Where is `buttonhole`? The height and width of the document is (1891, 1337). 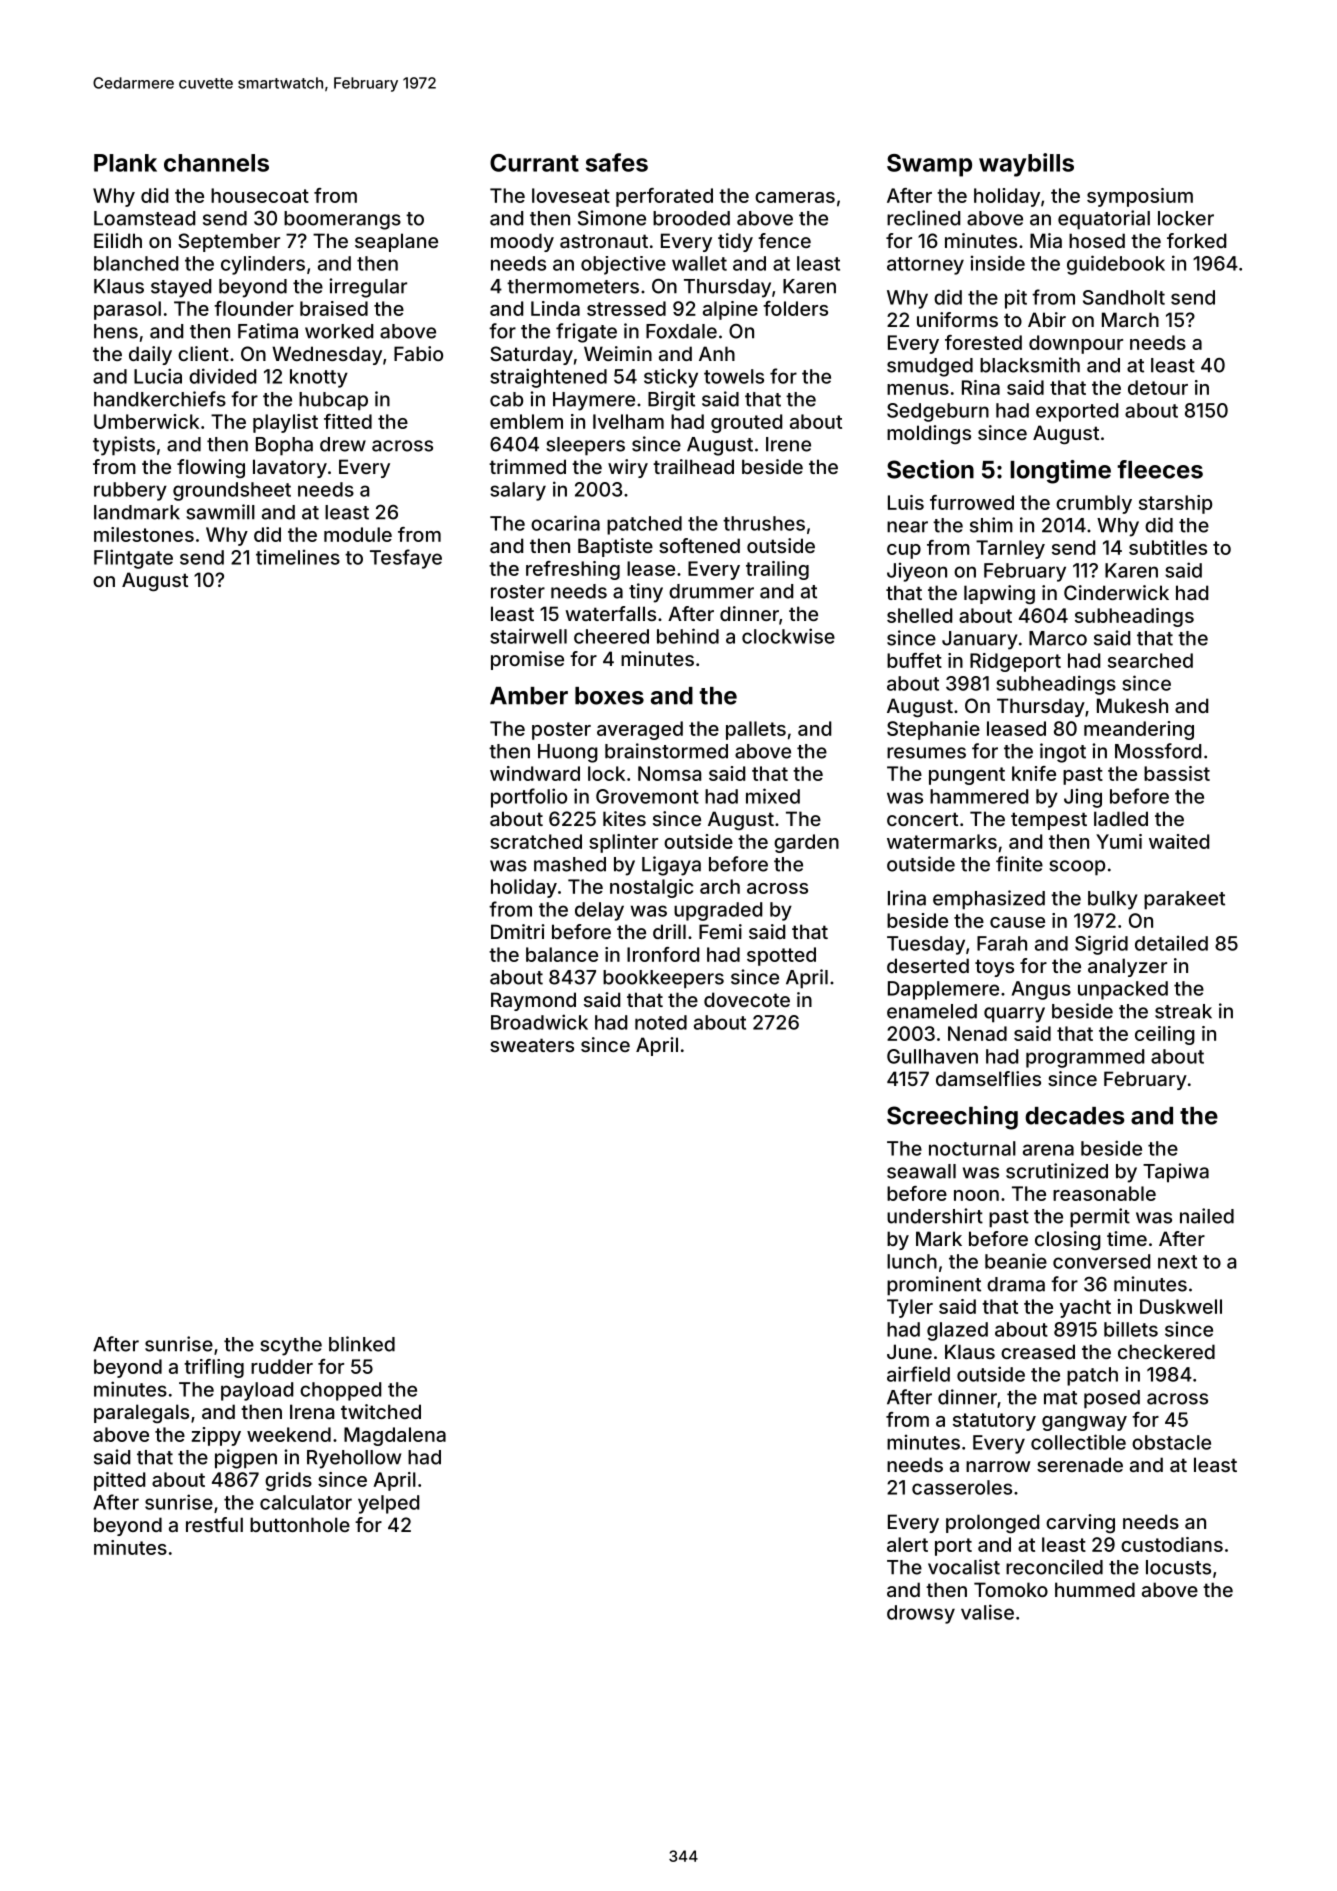 buttonhole is located at coordinates (300, 1524).
